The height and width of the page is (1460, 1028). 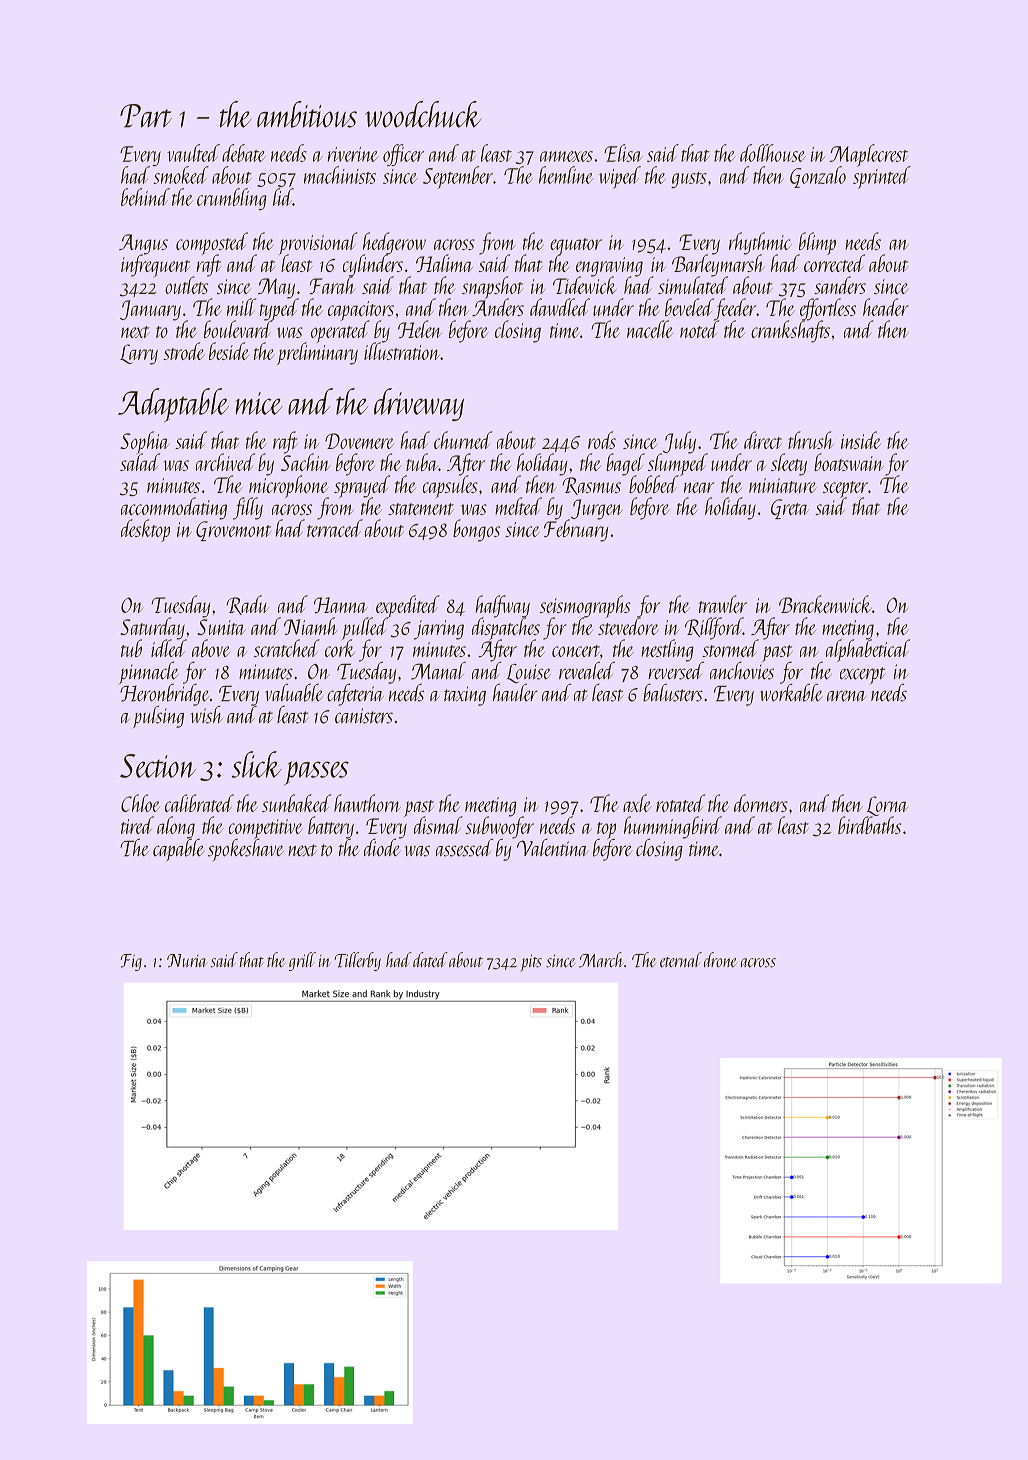 I want to click on Sunita, so click(x=221, y=627).
